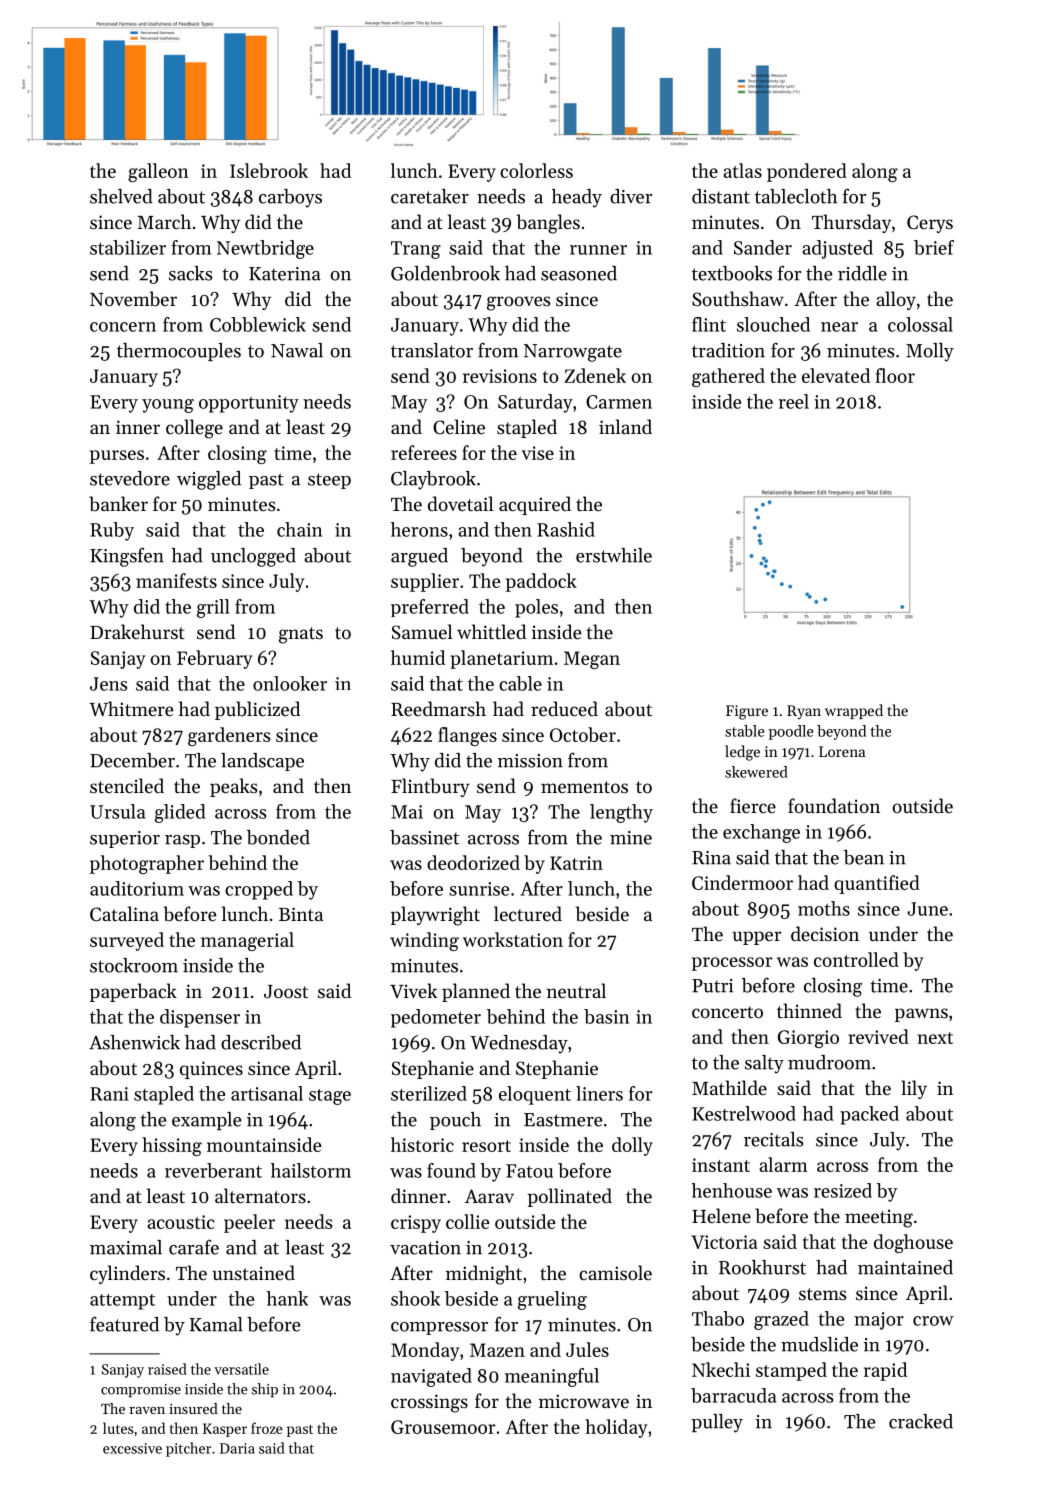 This page has width=1043, height=1511. Describe the element at coordinates (854, 711) in the page. I see `wrapped` at that location.
